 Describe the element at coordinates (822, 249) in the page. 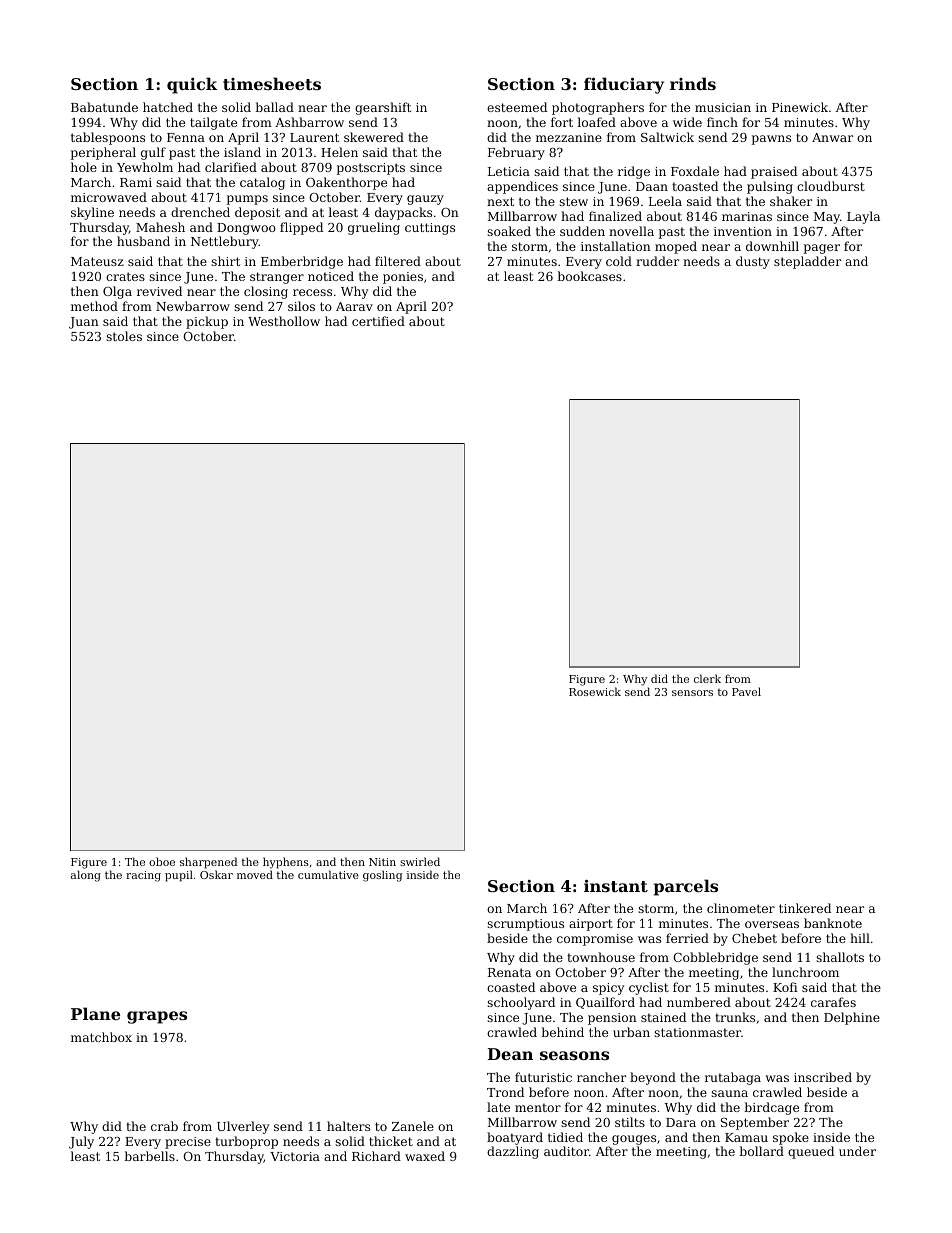

I see `pager` at that location.
